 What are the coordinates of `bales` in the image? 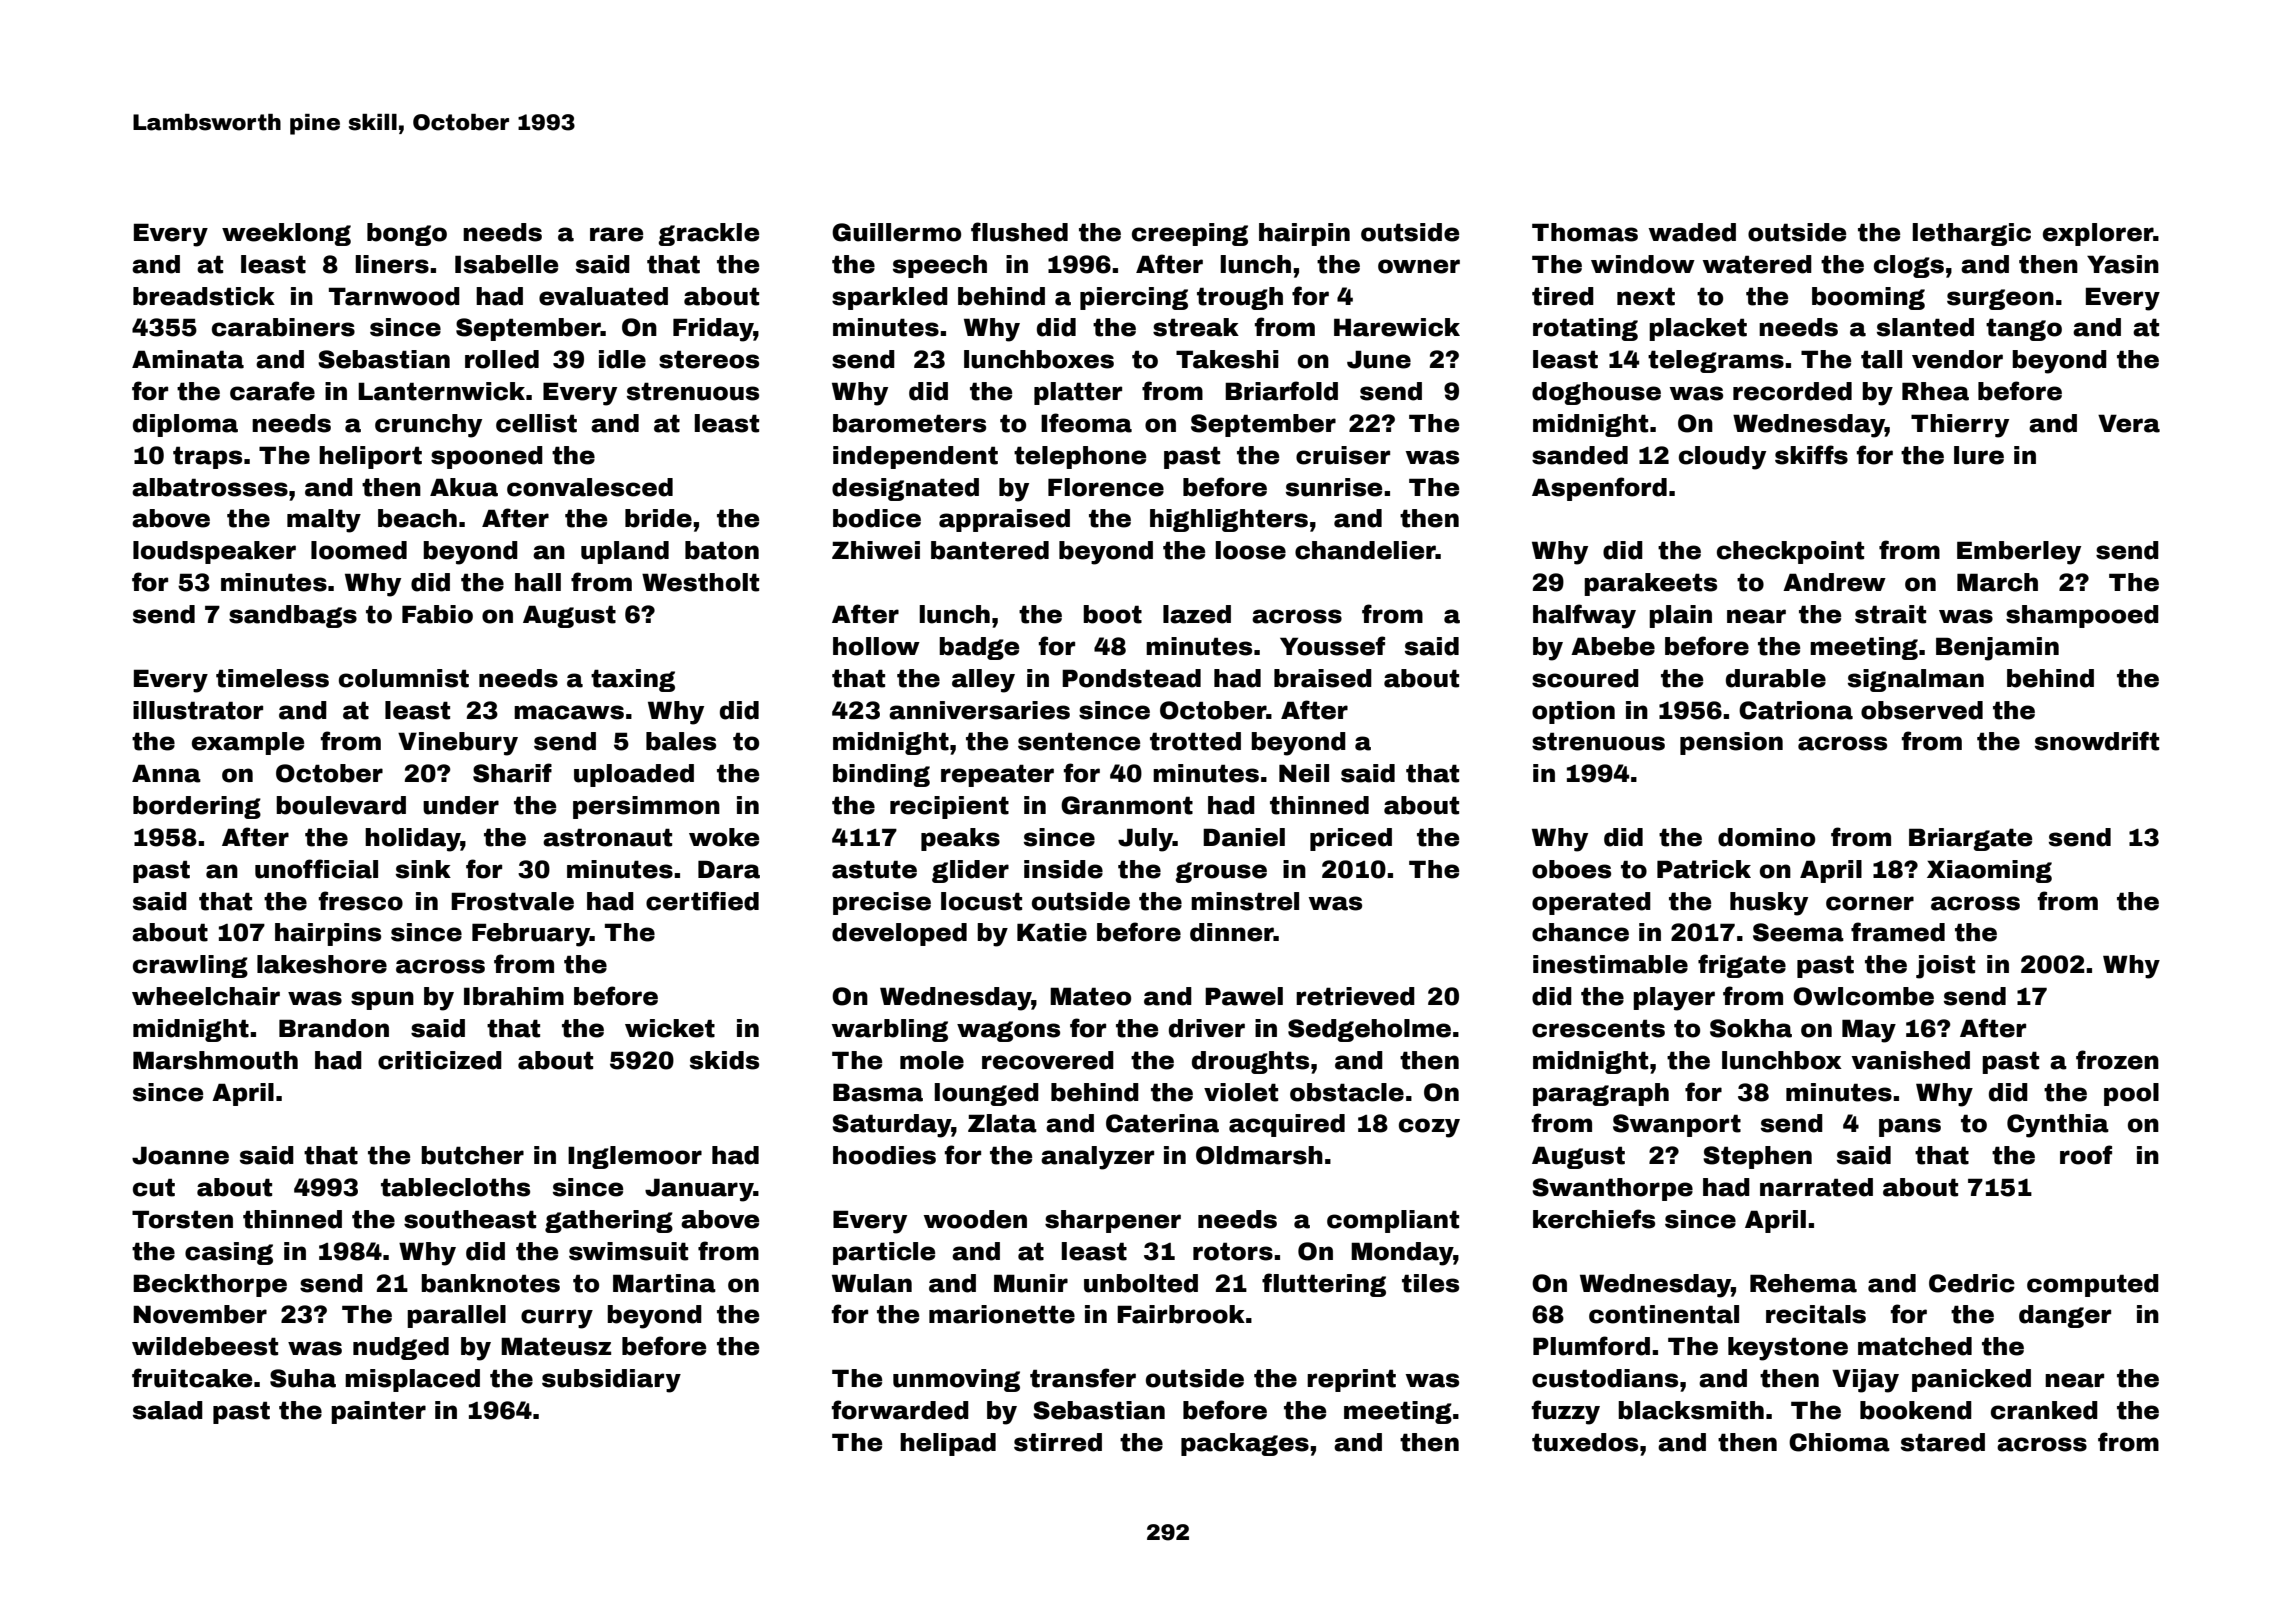 It's located at (681, 741).
